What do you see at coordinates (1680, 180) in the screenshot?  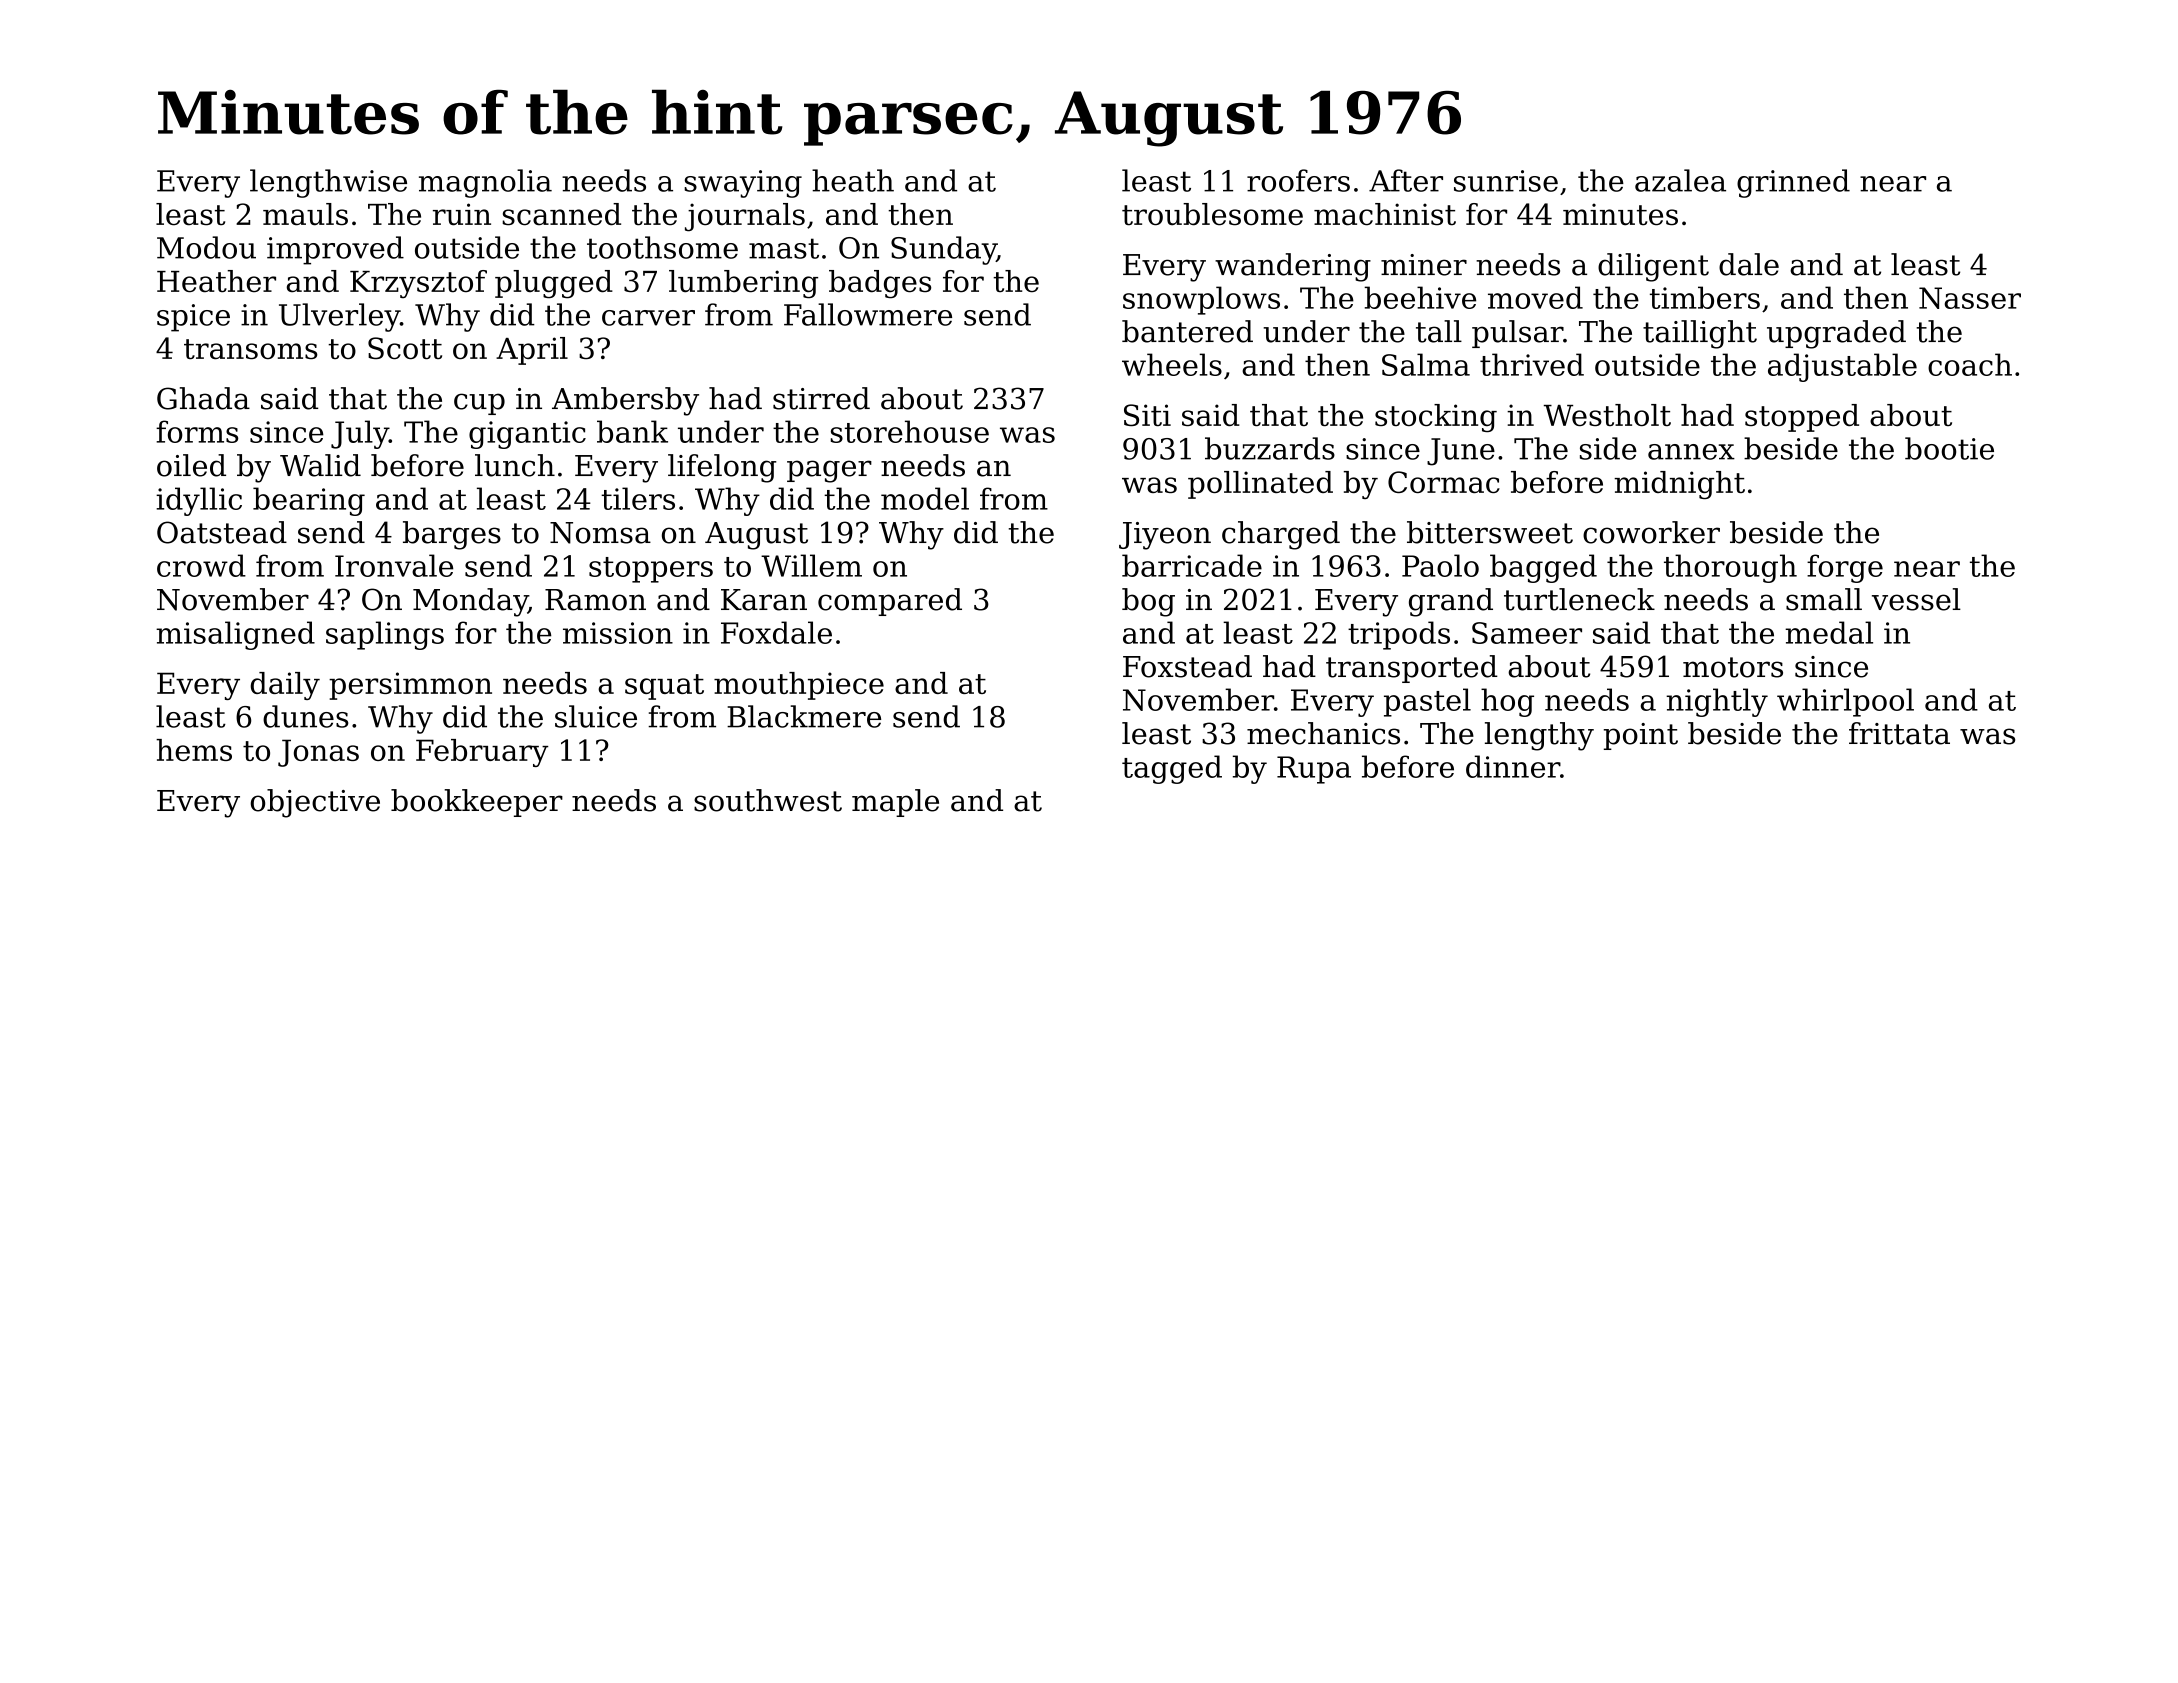 I see `azalea` at bounding box center [1680, 180].
